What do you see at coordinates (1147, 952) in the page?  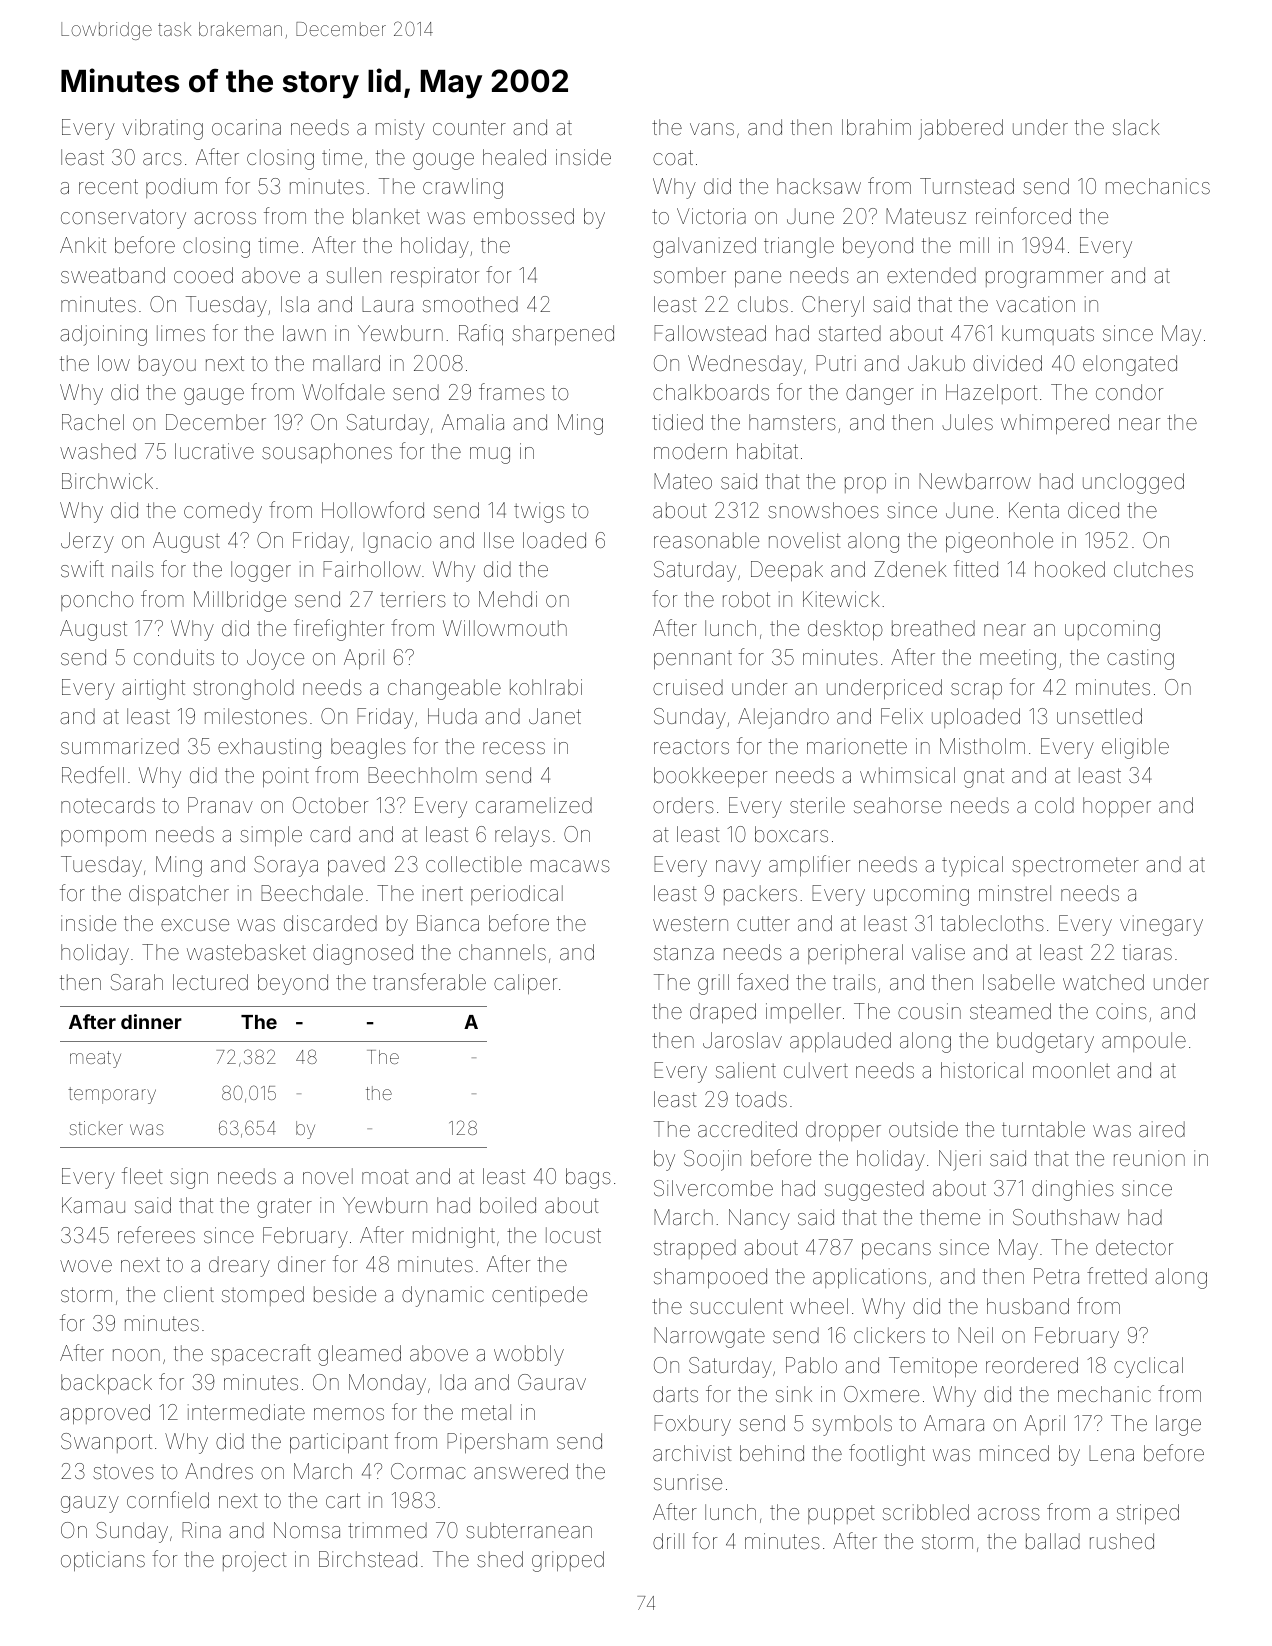 I see `tiaras` at bounding box center [1147, 952].
